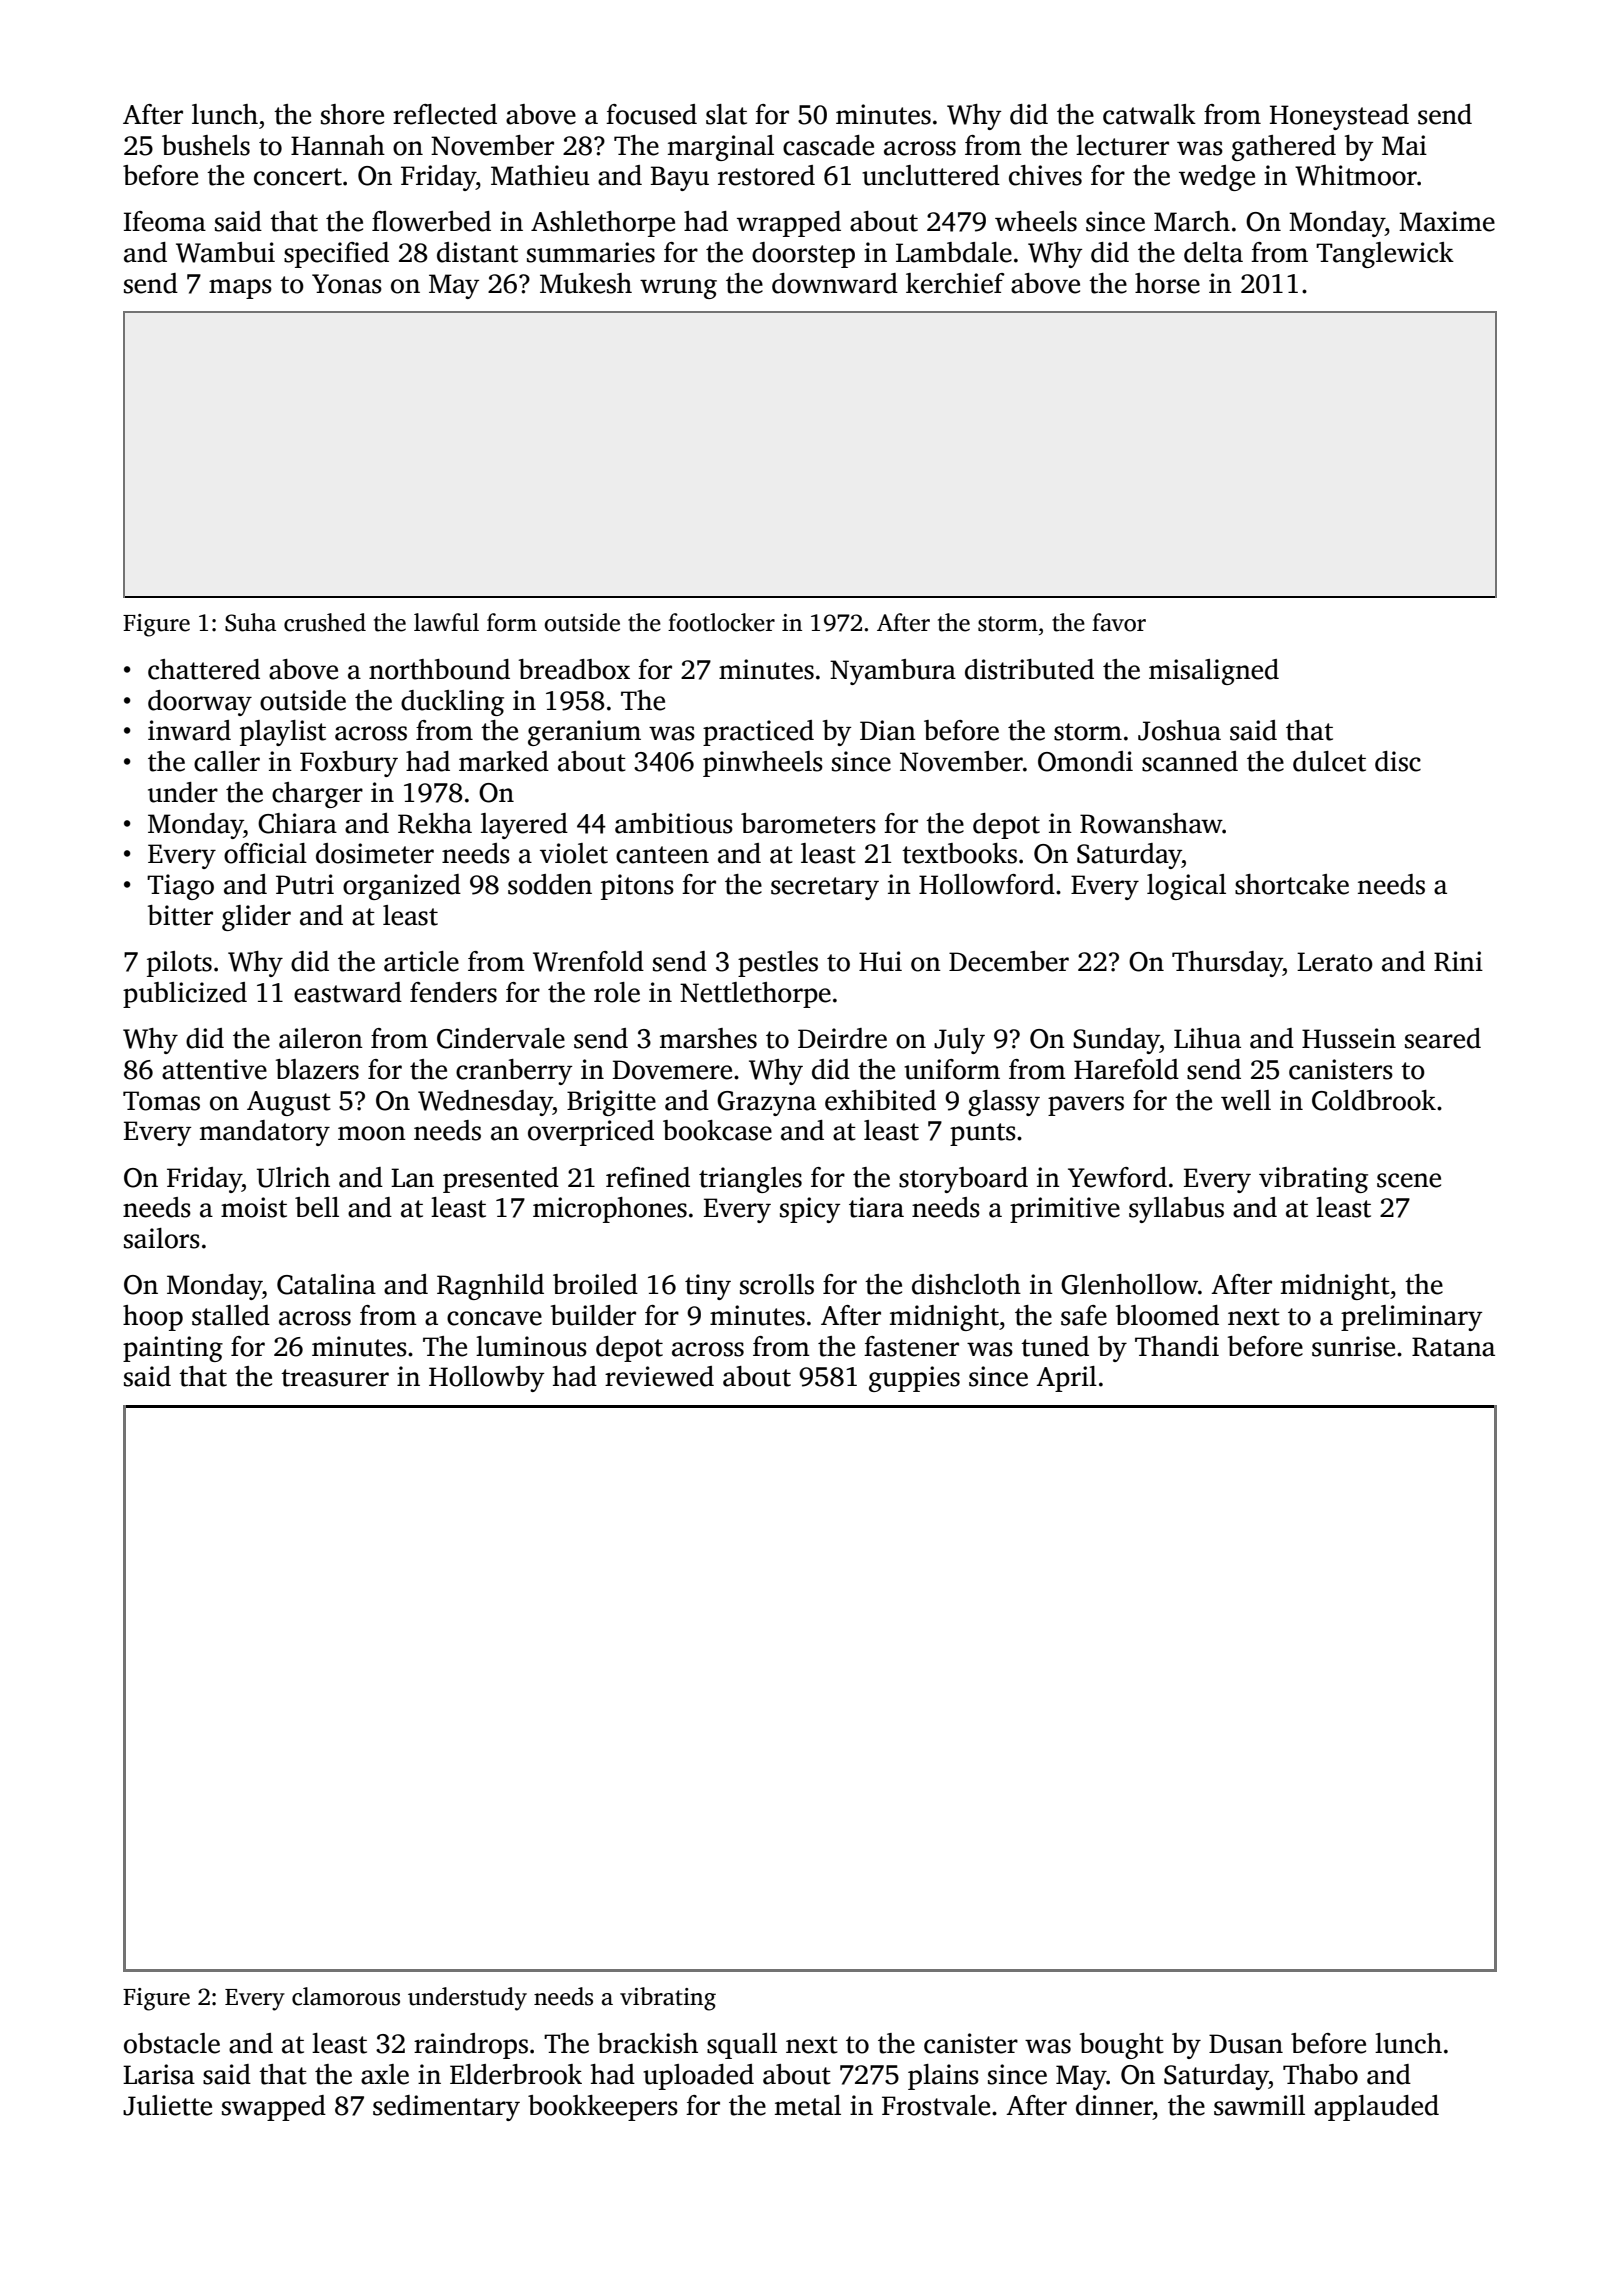  What do you see at coordinates (274, 2108) in the image?
I see `swapped` at bounding box center [274, 2108].
